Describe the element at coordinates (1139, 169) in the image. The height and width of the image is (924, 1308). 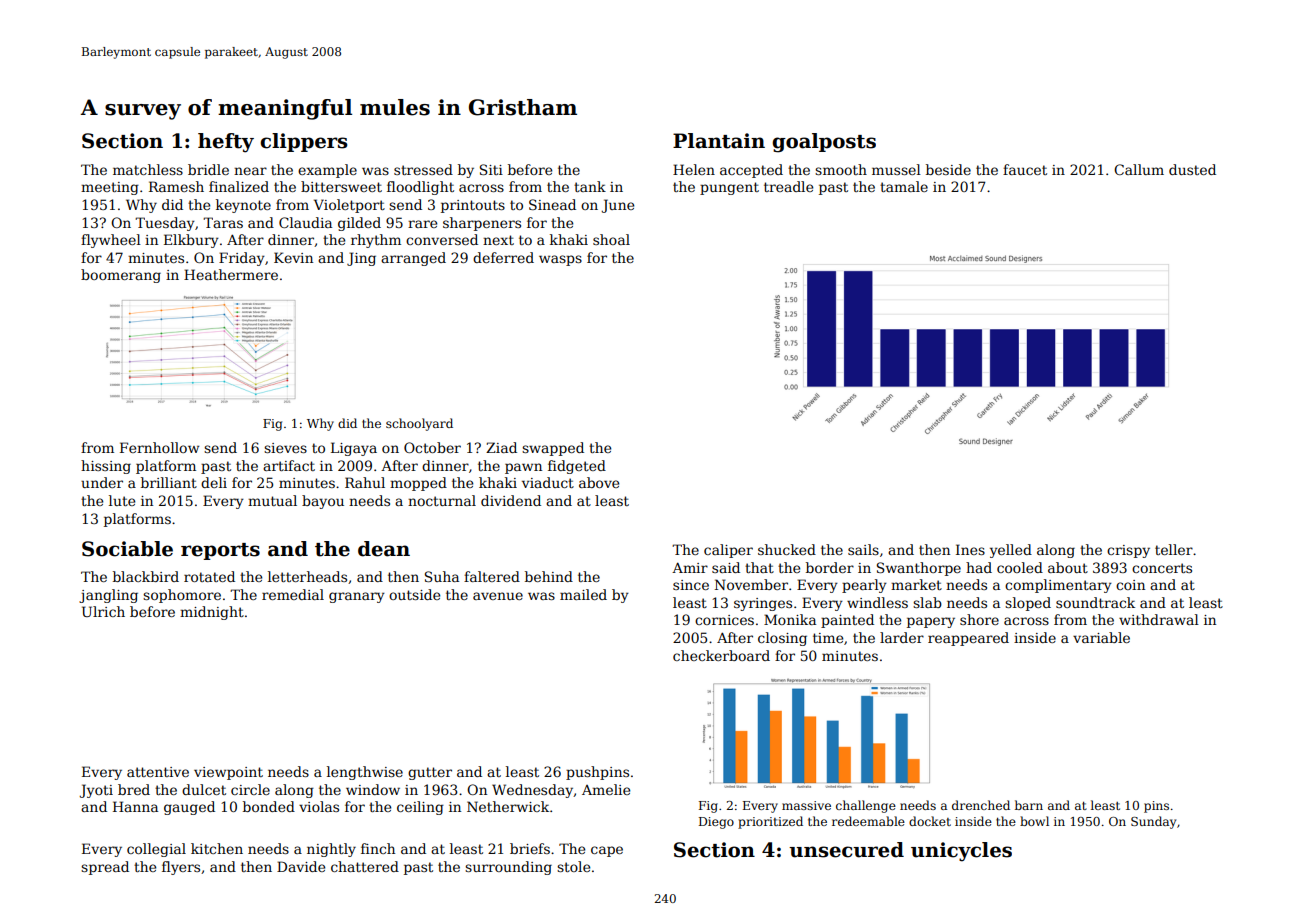
I see `Callum` at that location.
